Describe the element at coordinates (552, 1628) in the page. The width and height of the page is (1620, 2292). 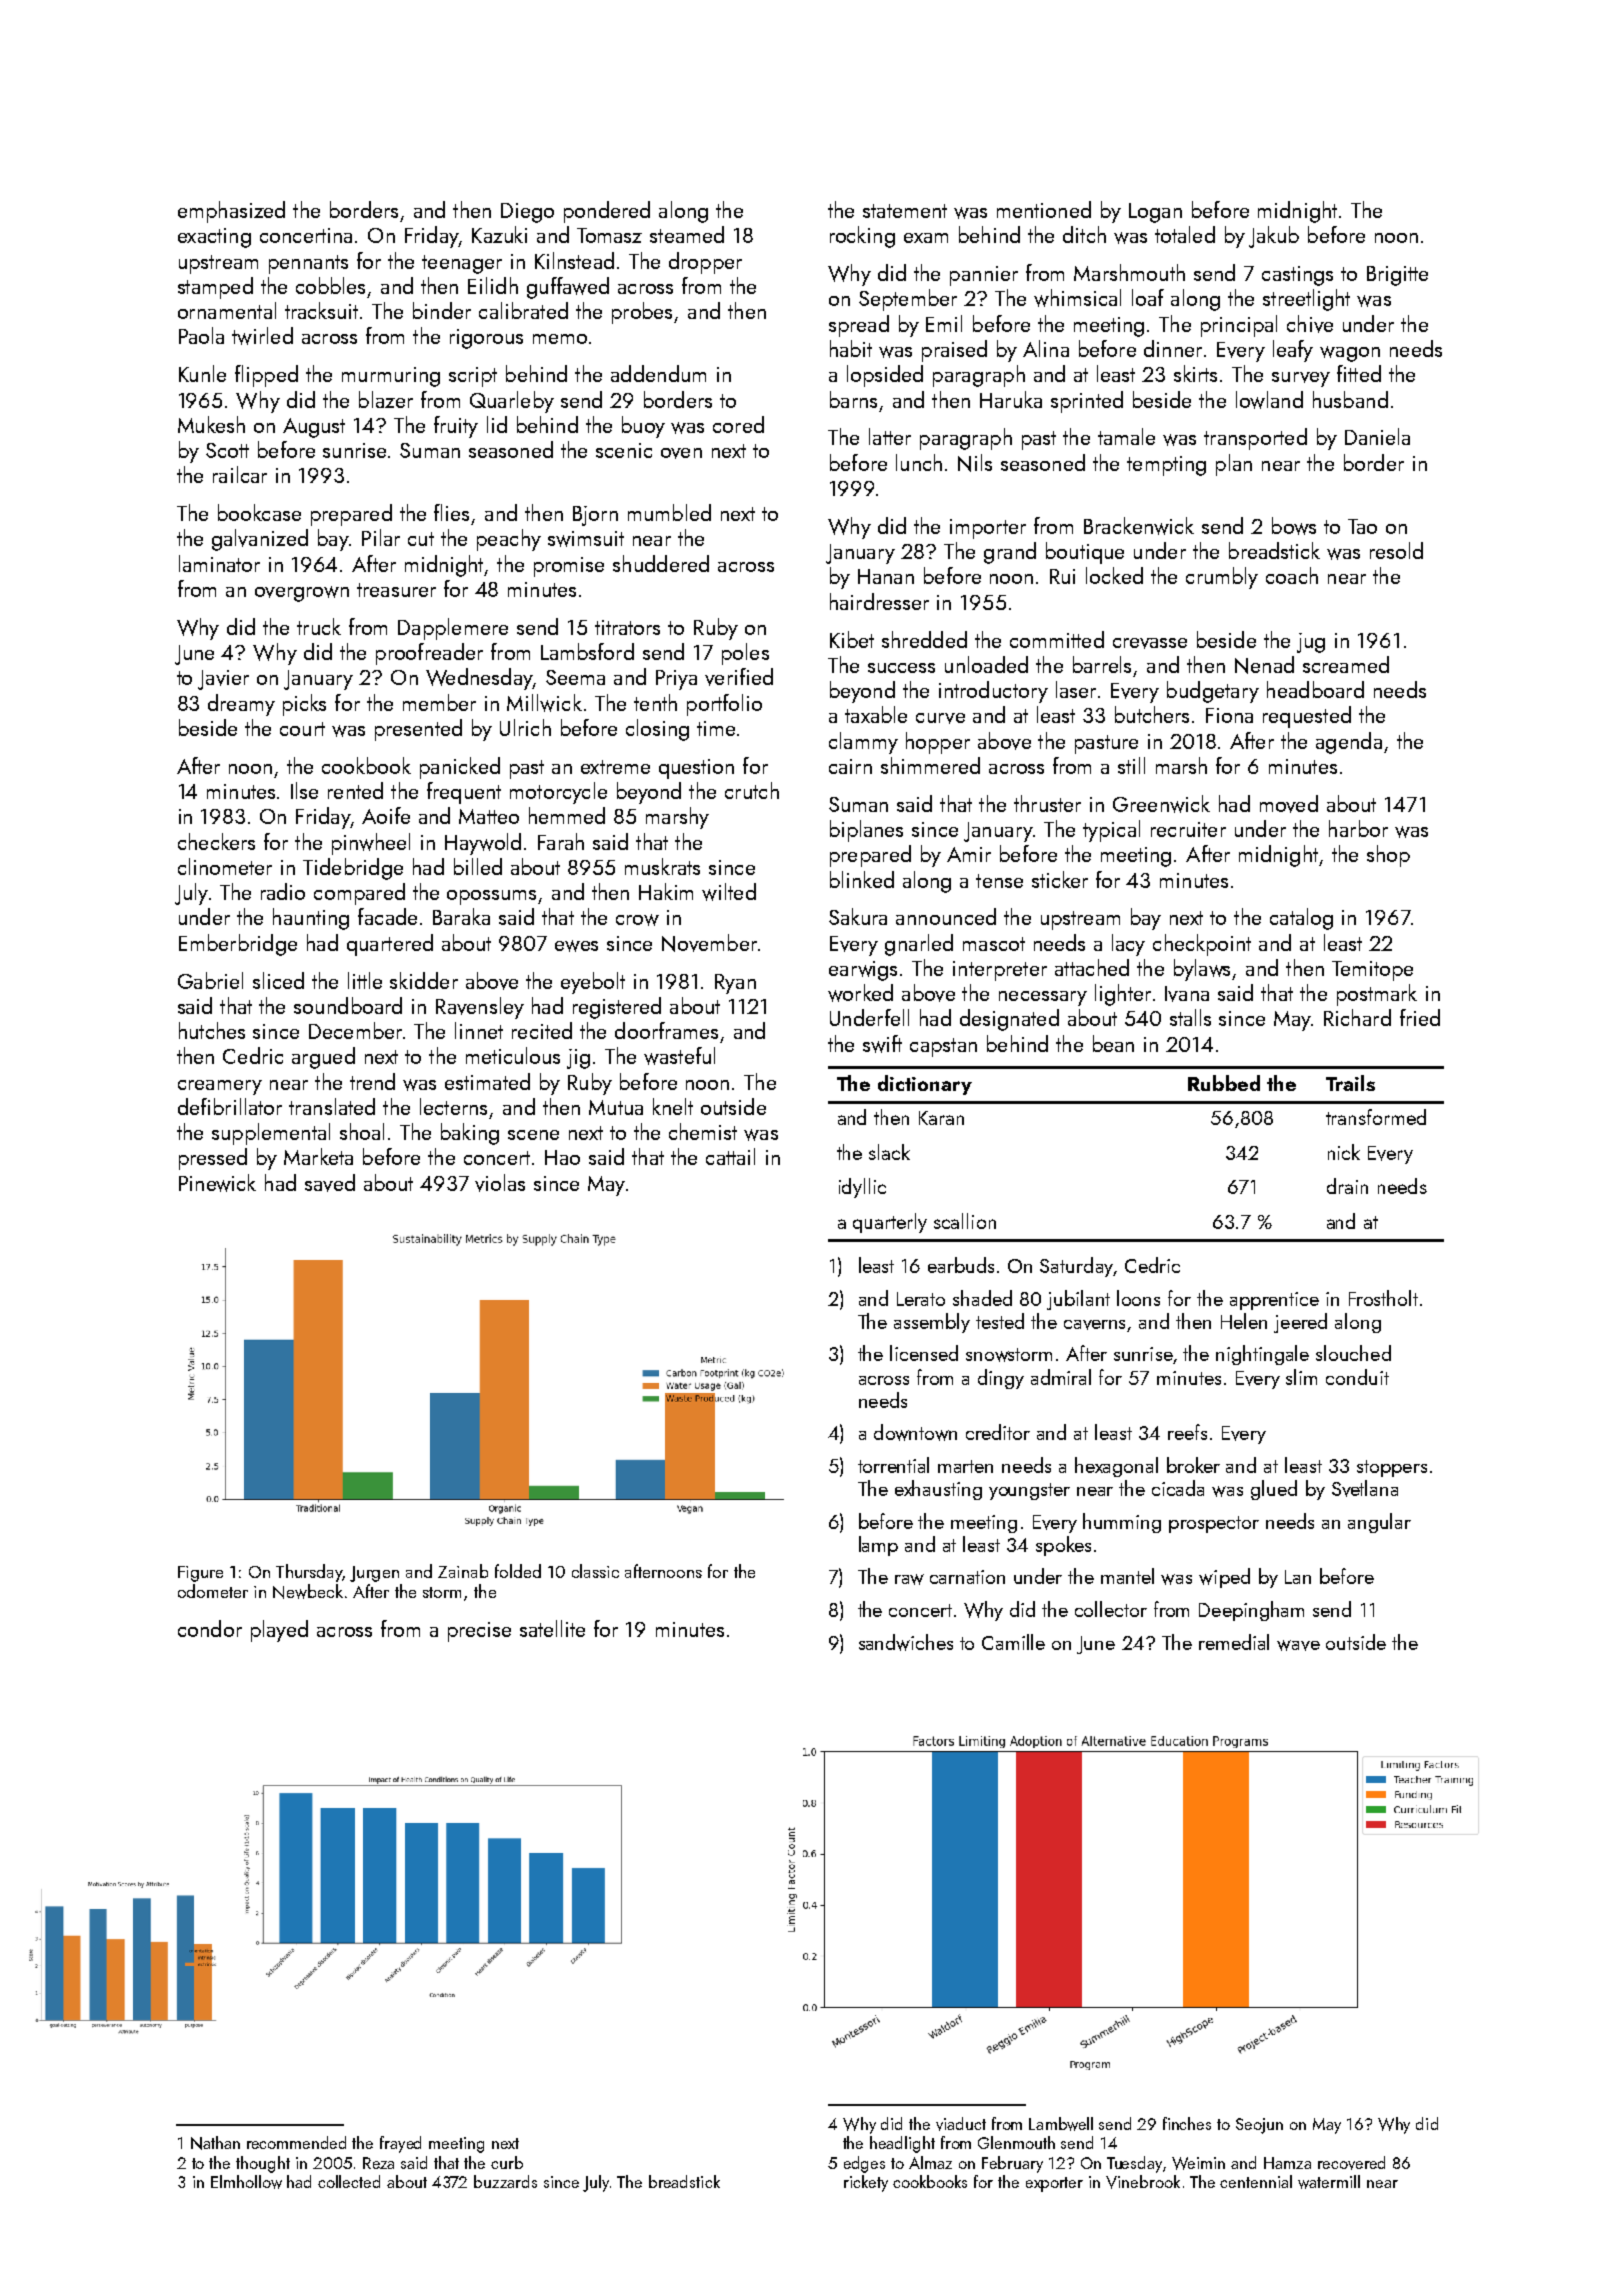
I see `satellite` at that location.
